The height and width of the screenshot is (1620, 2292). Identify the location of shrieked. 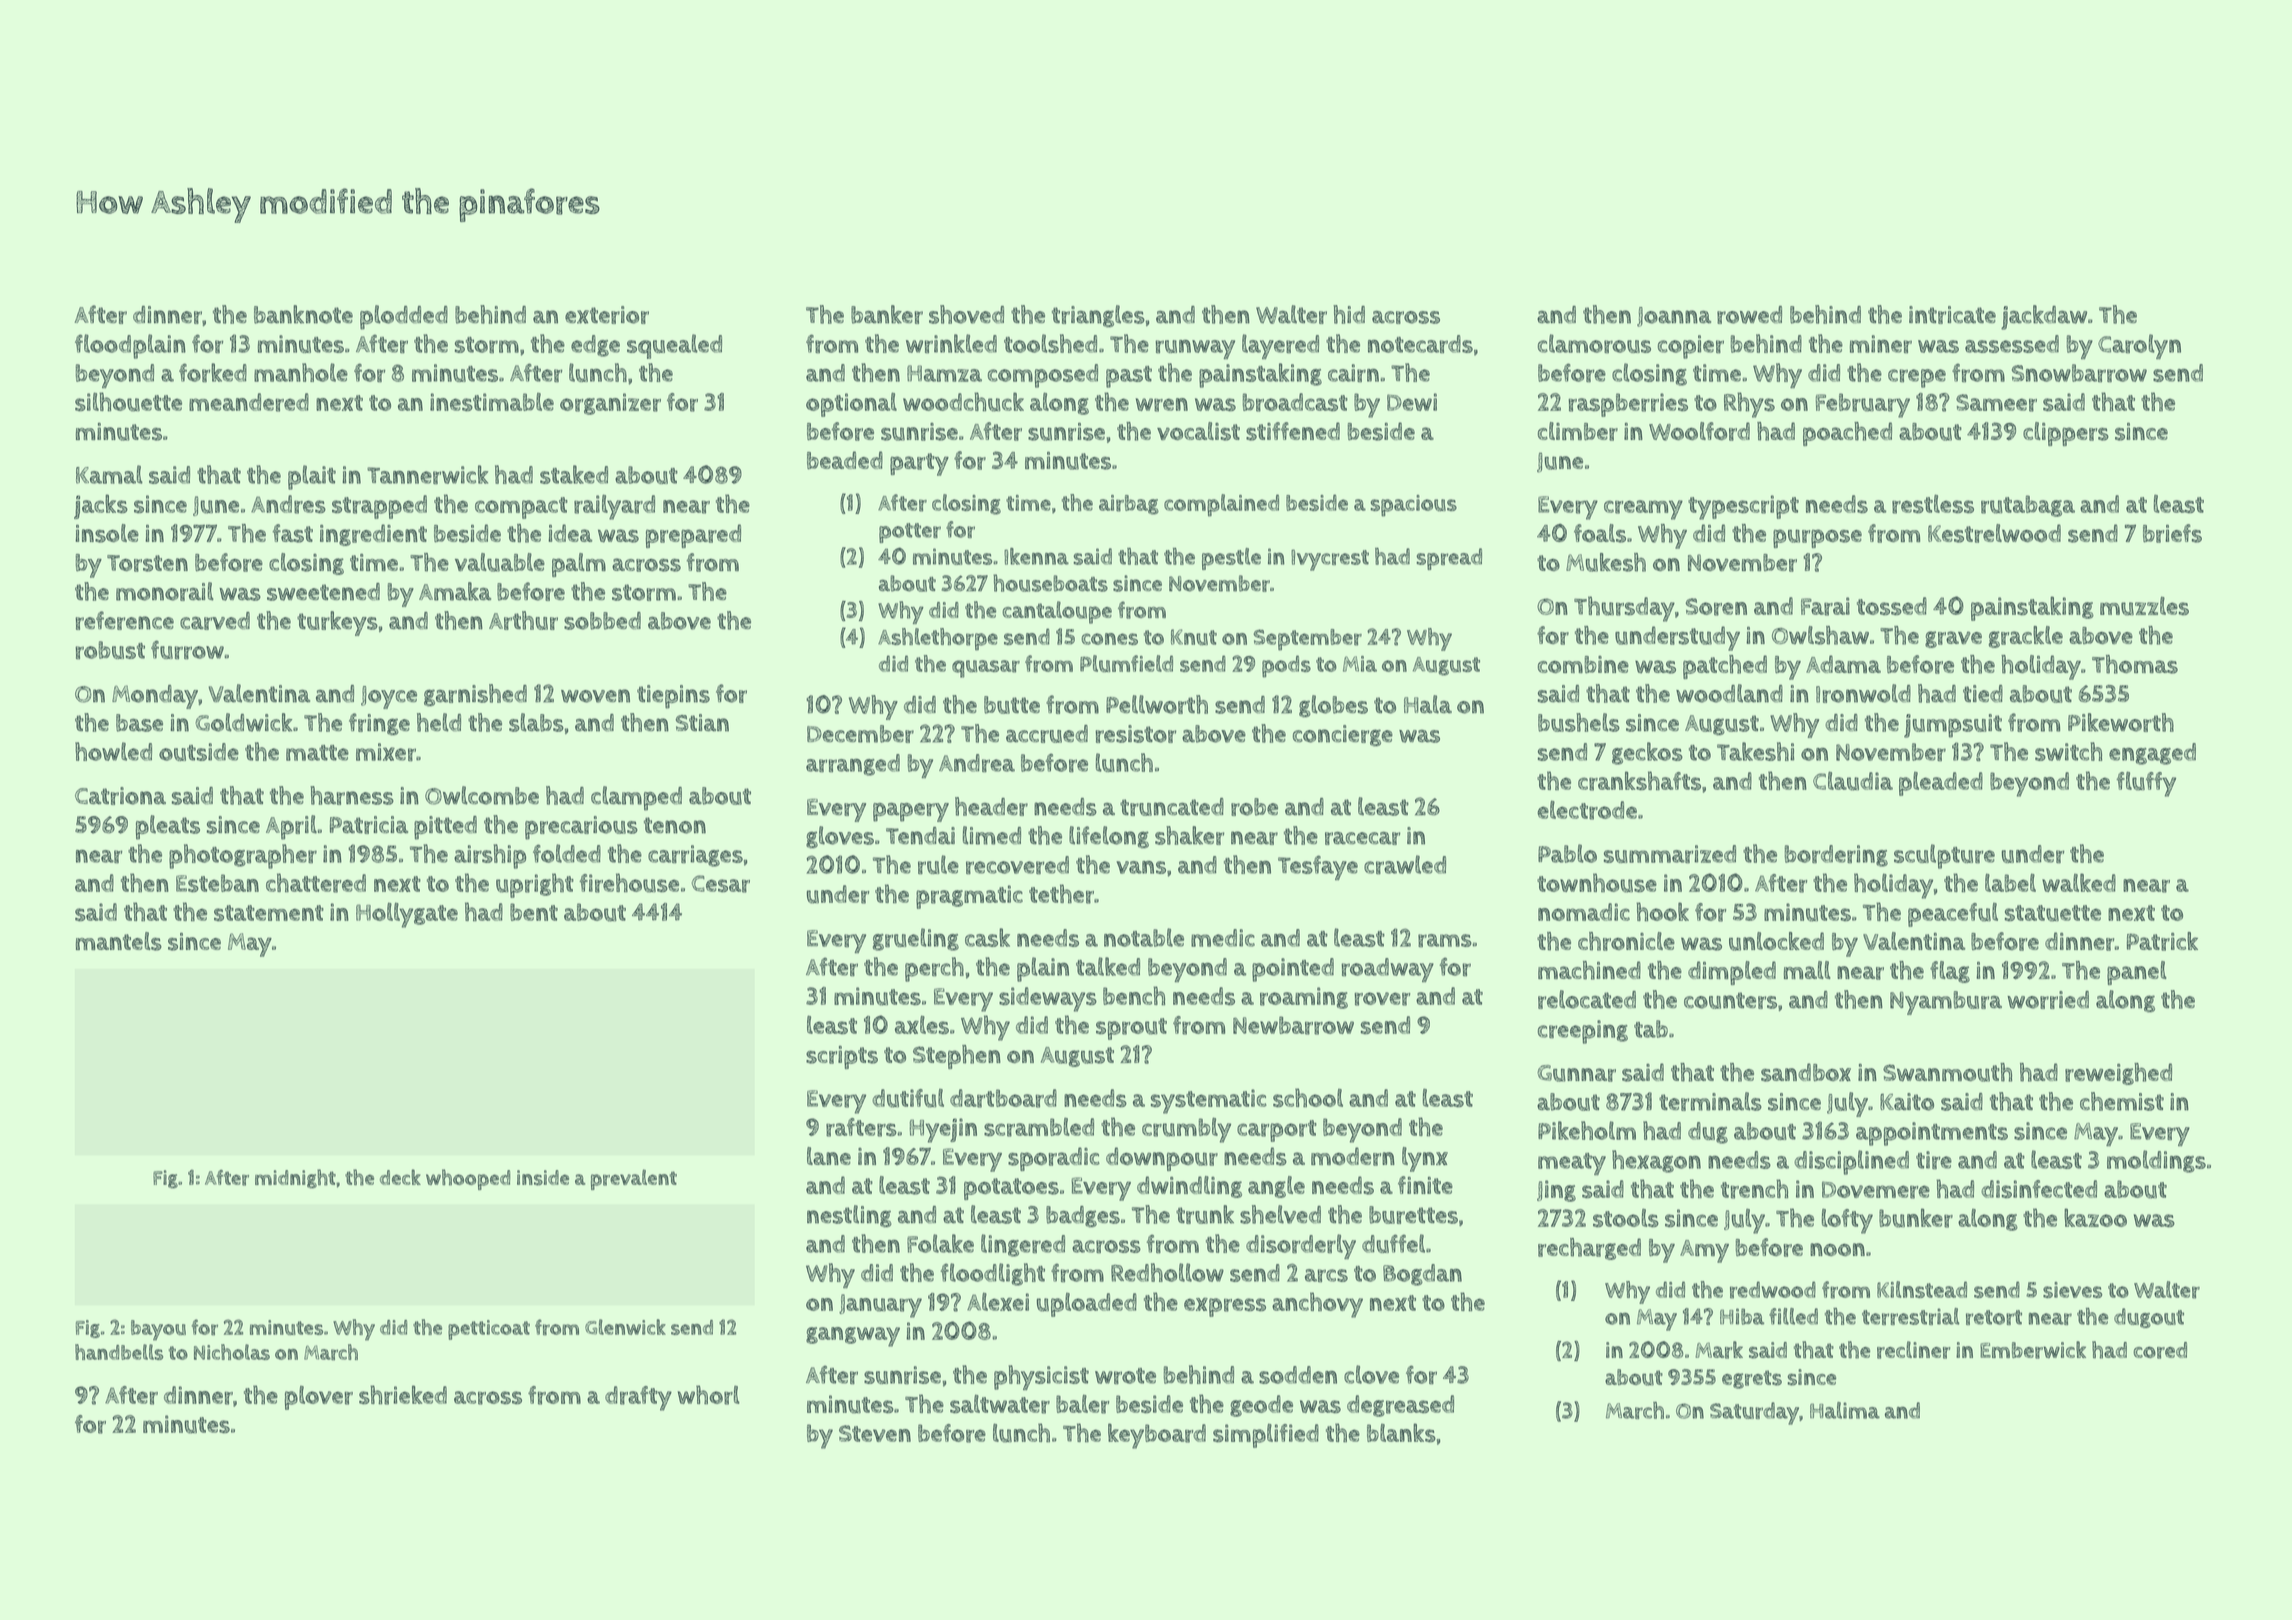
(403, 1395).
